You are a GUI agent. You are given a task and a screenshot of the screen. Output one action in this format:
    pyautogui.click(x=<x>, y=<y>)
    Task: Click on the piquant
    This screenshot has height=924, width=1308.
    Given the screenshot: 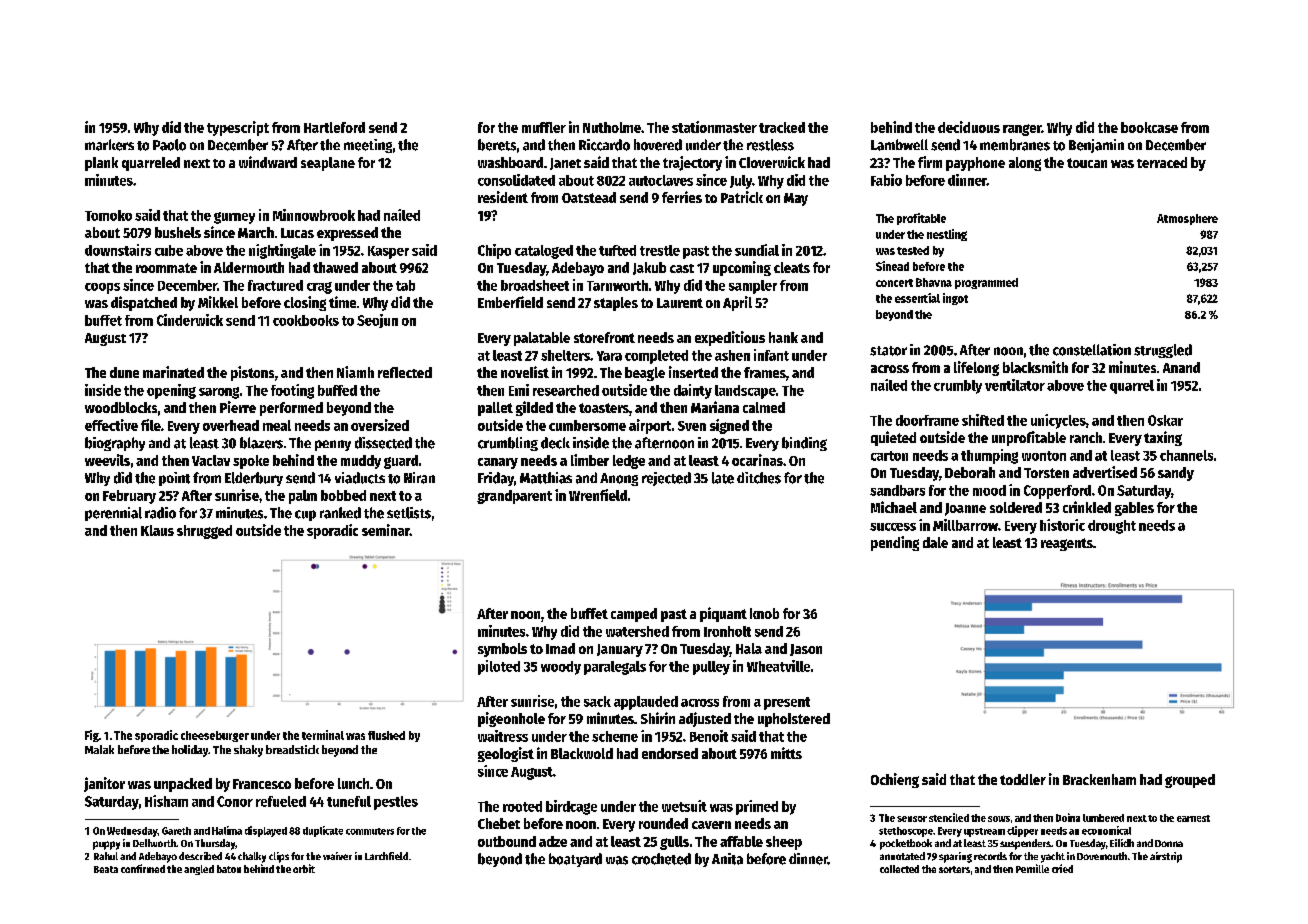 What is the action you would take?
    pyautogui.click(x=723, y=614)
